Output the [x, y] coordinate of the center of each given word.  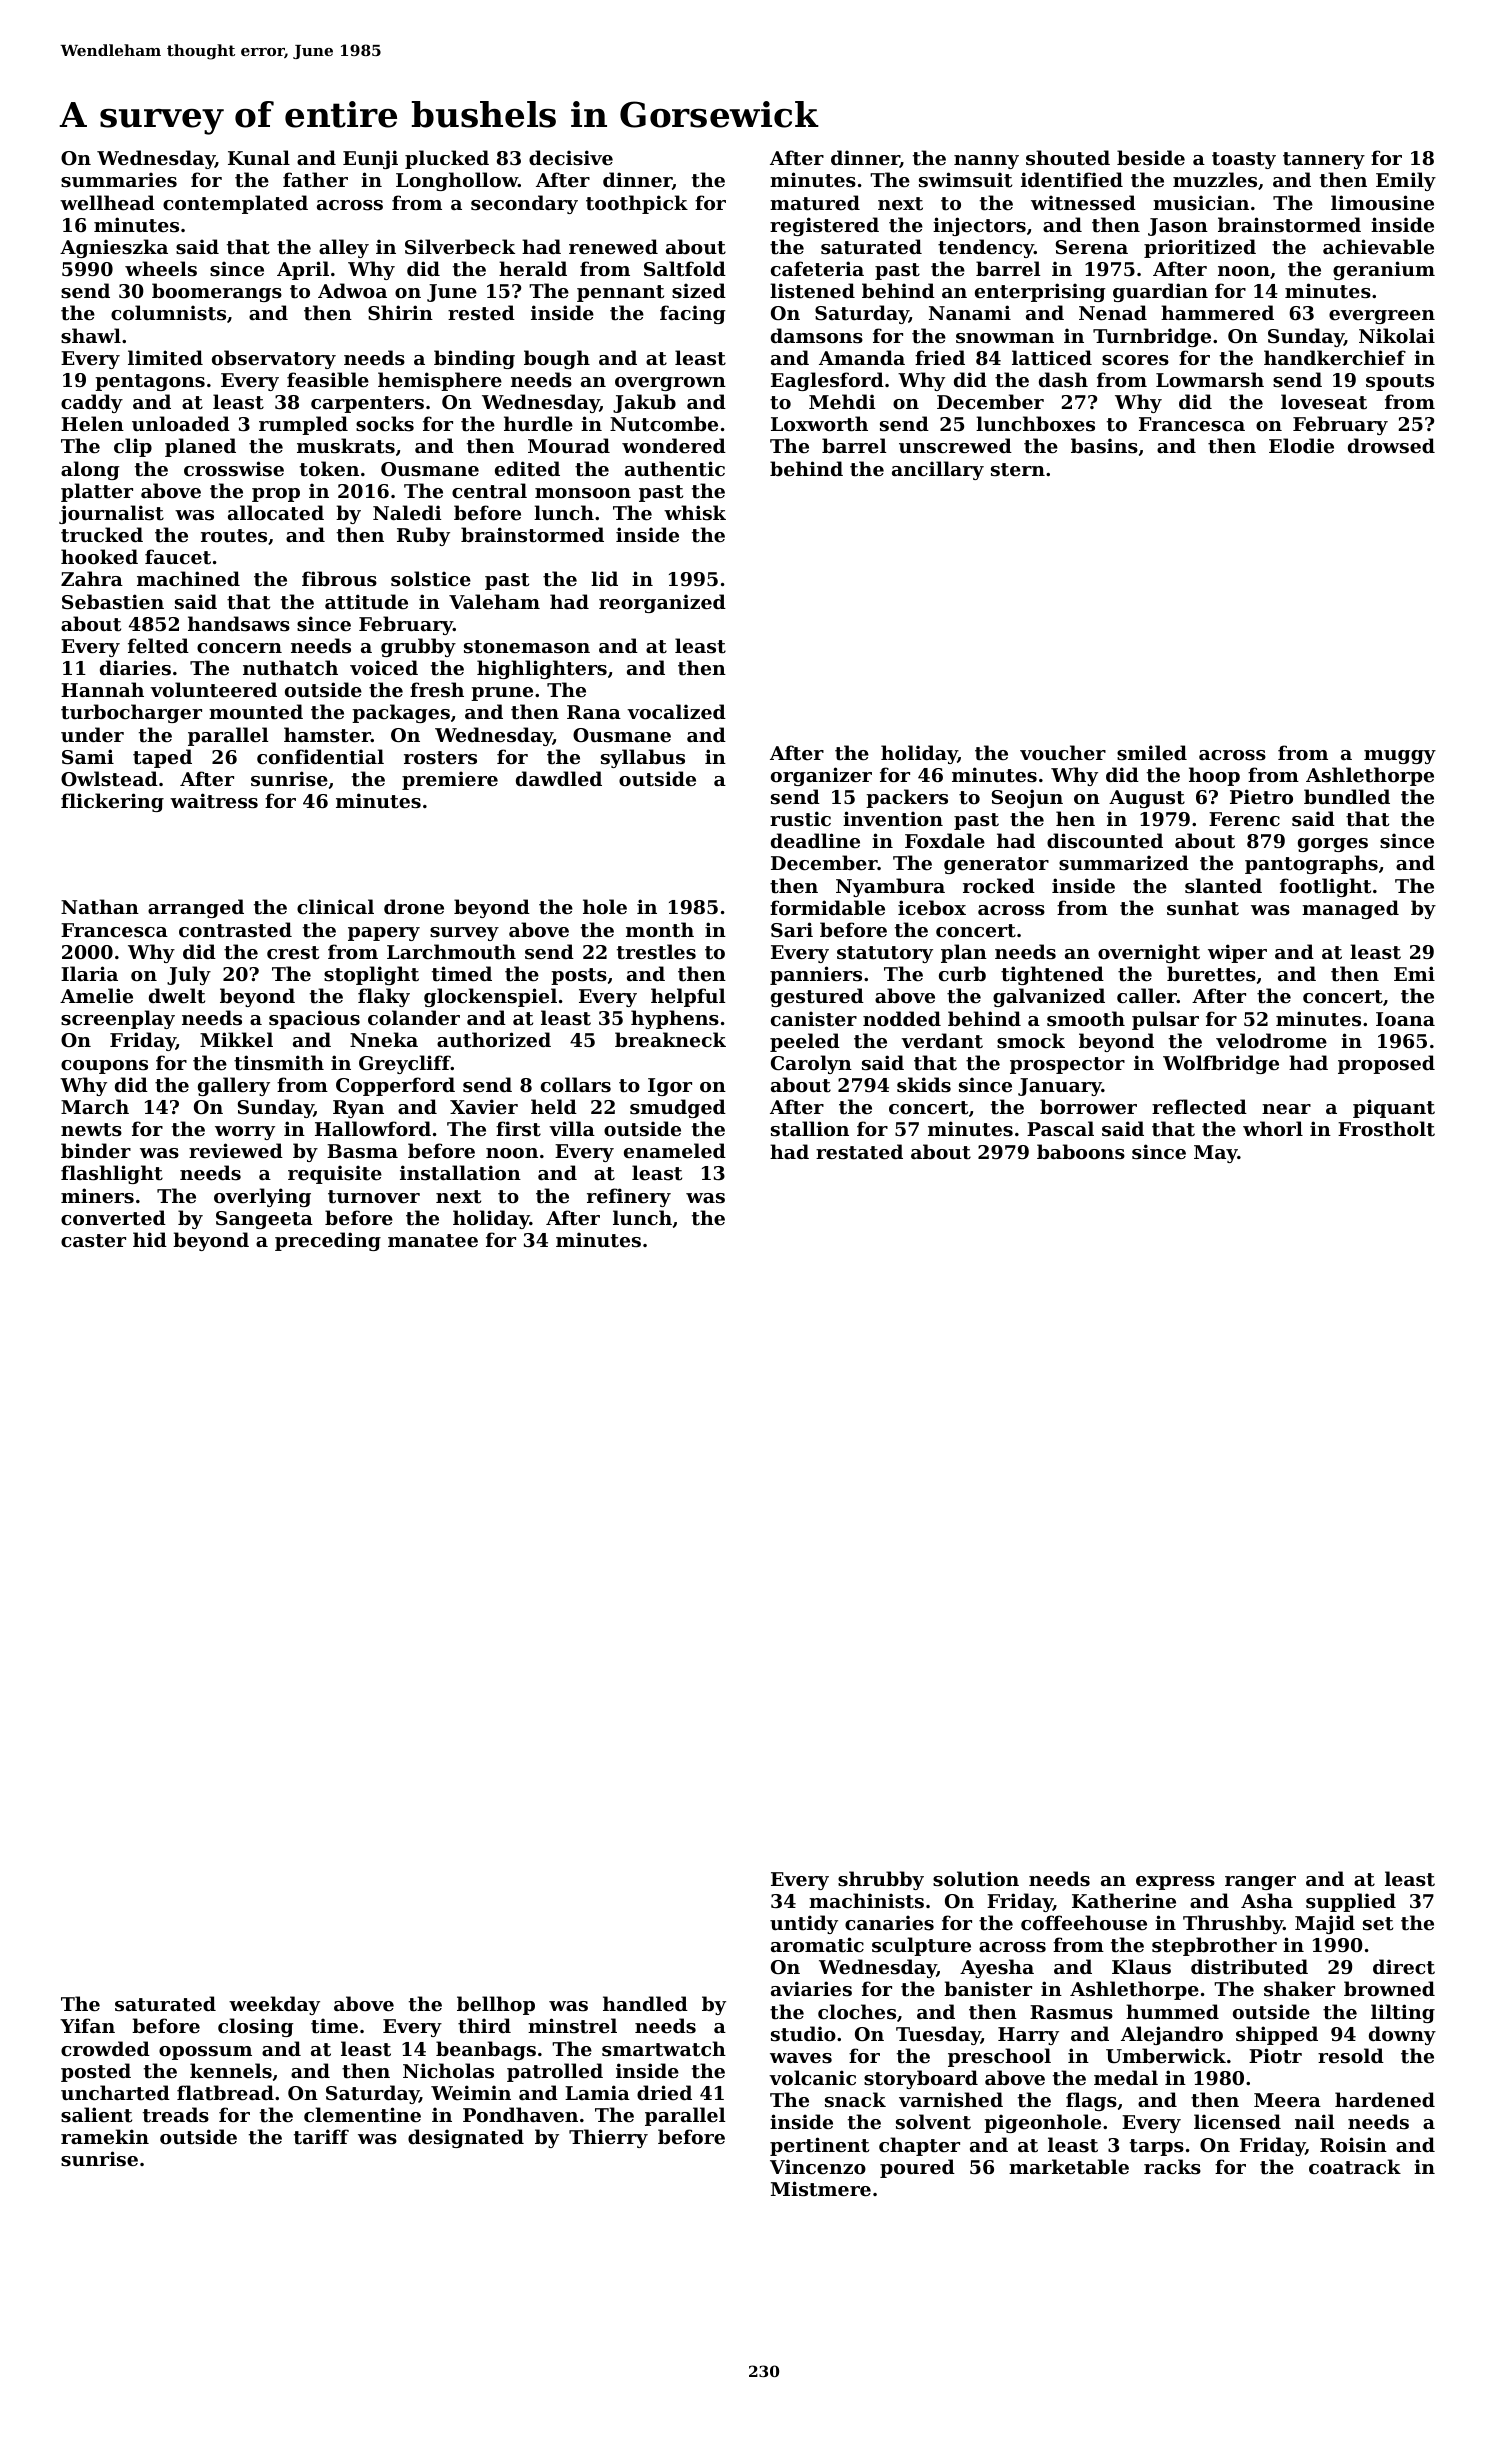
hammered [1217, 312]
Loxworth [819, 424]
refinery [629, 1197]
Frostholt [1386, 1129]
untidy [804, 1924]
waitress [214, 801]
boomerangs [217, 292]
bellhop [496, 2005]
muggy [1400, 757]
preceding [328, 1241]
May [1216, 1154]
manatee [433, 1240]
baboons [1081, 1152]
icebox [932, 907]
